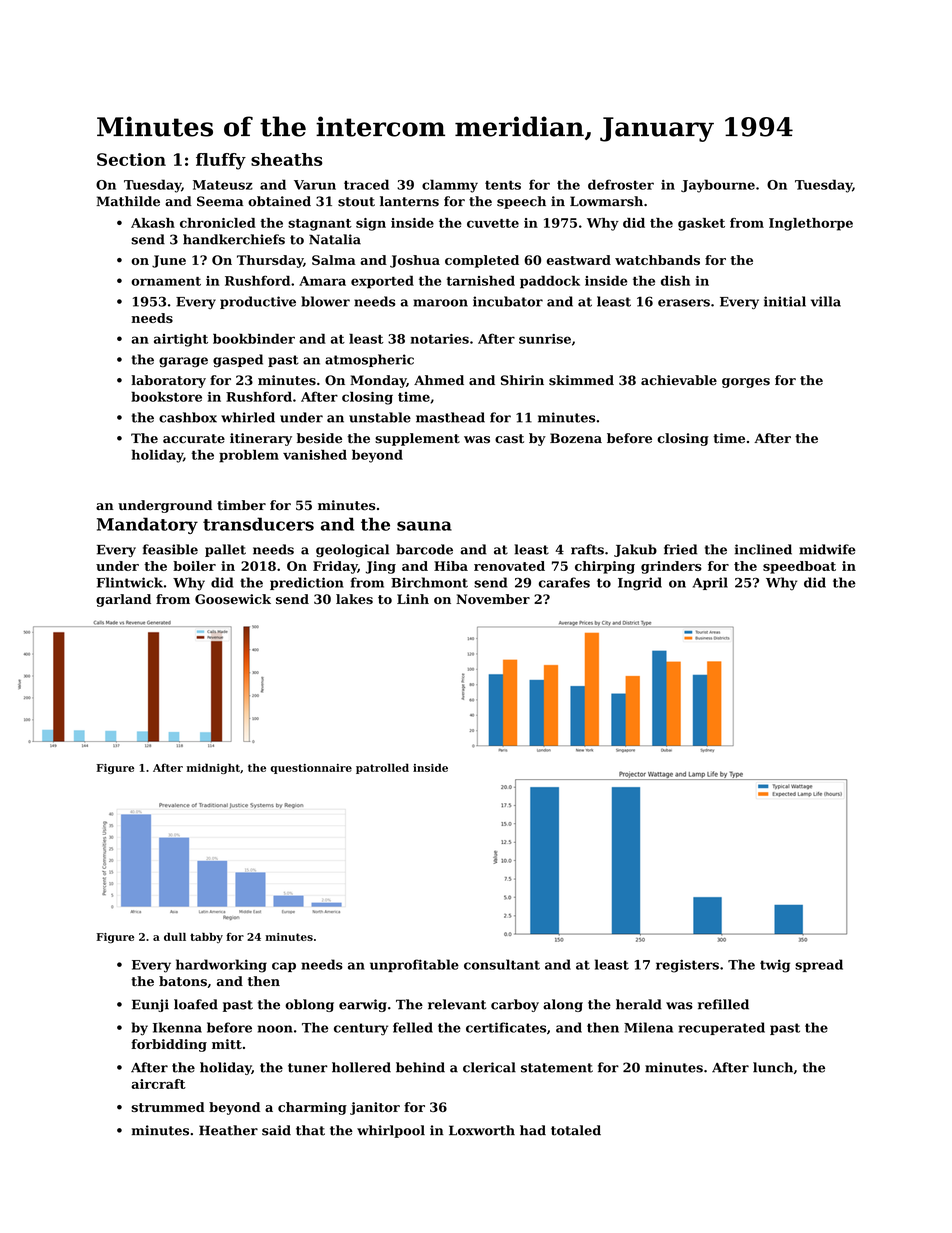  I want to click on Akash, so click(153, 223).
